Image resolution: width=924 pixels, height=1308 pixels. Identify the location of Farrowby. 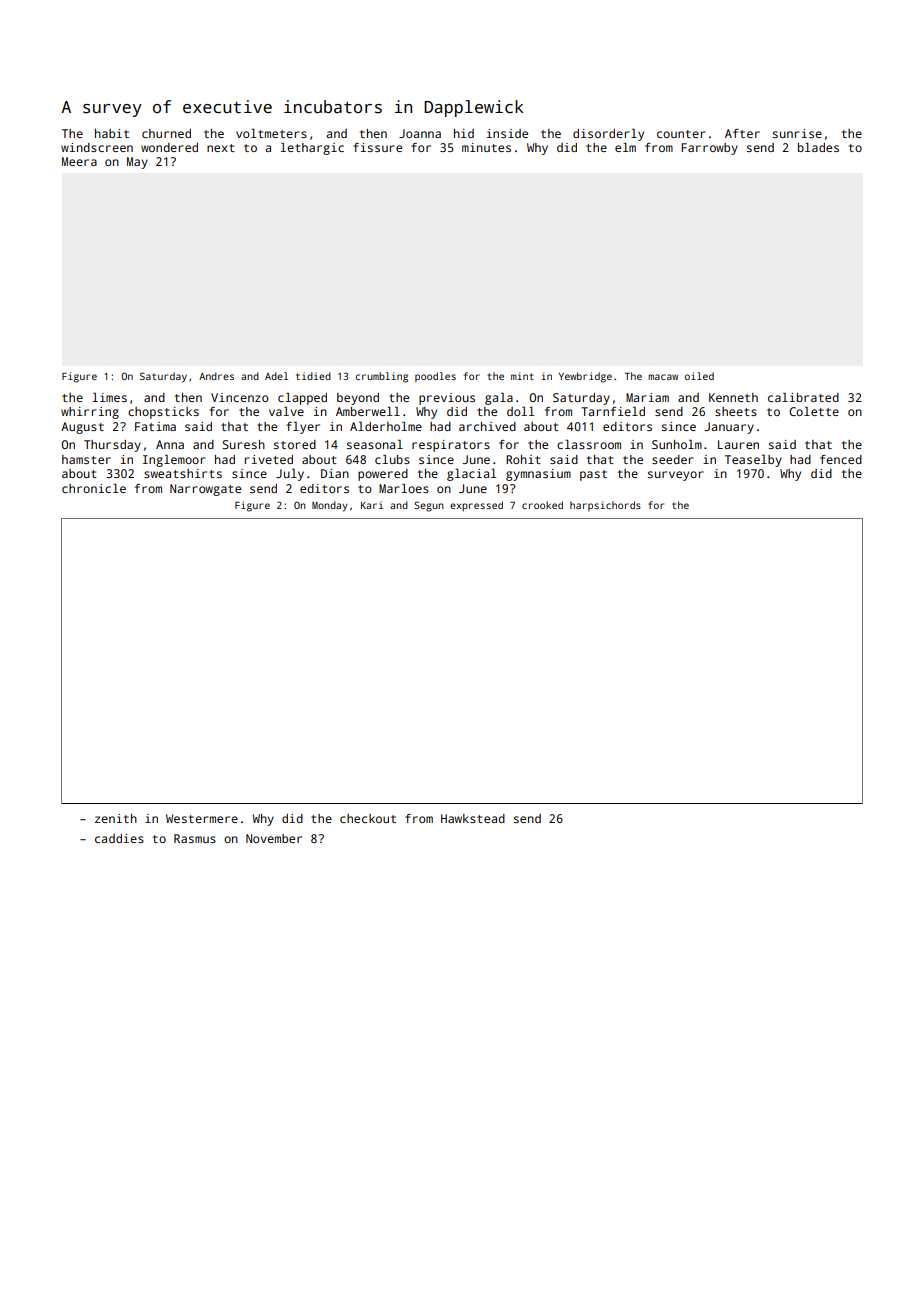
(709, 149).
